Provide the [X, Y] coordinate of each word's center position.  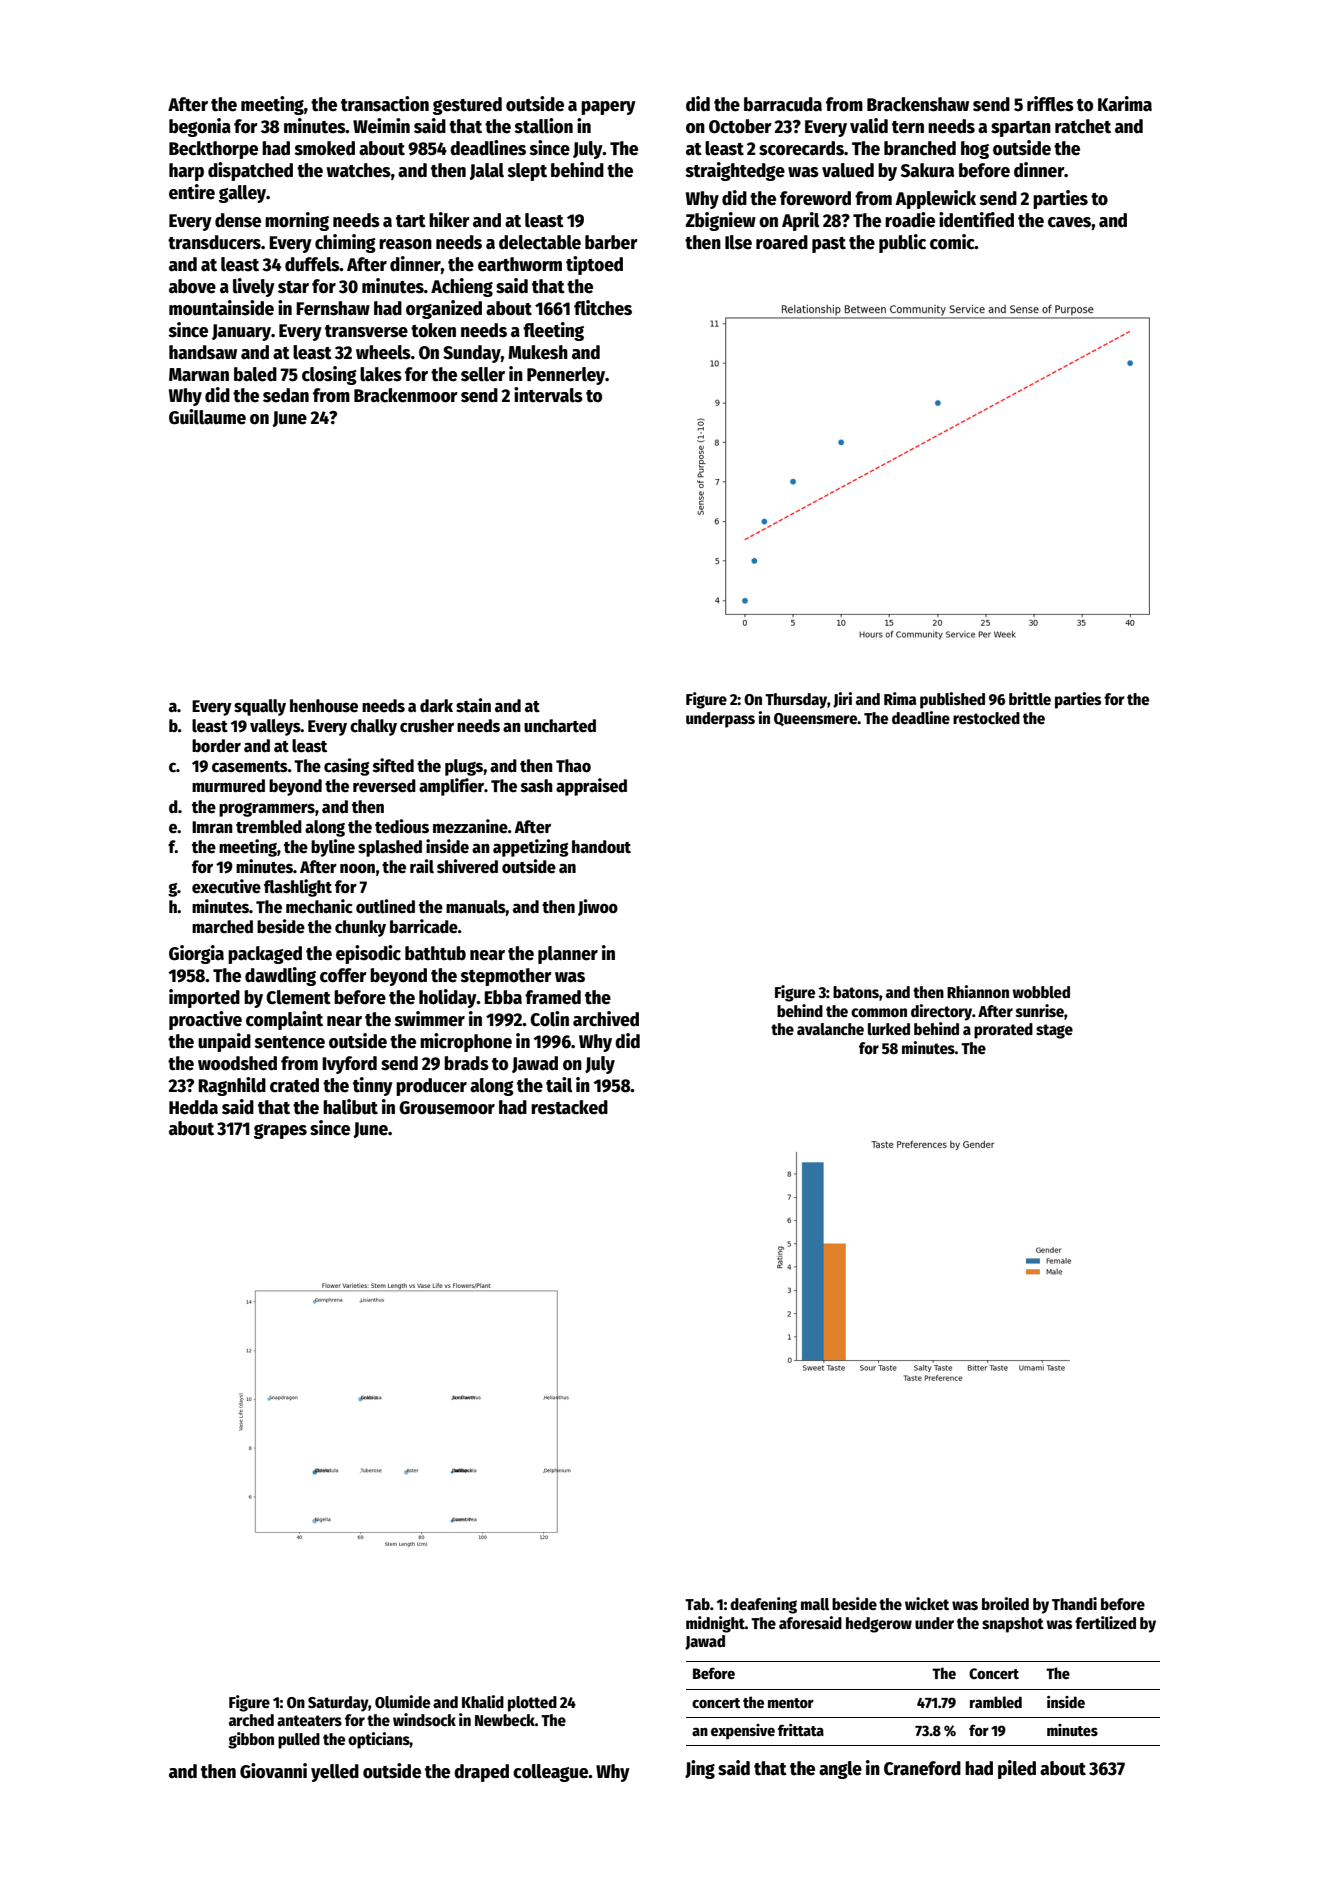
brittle [1030, 698]
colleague [551, 1773]
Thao [573, 766]
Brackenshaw [918, 104]
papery [608, 108]
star [293, 287]
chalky [373, 727]
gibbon [251, 1740]
